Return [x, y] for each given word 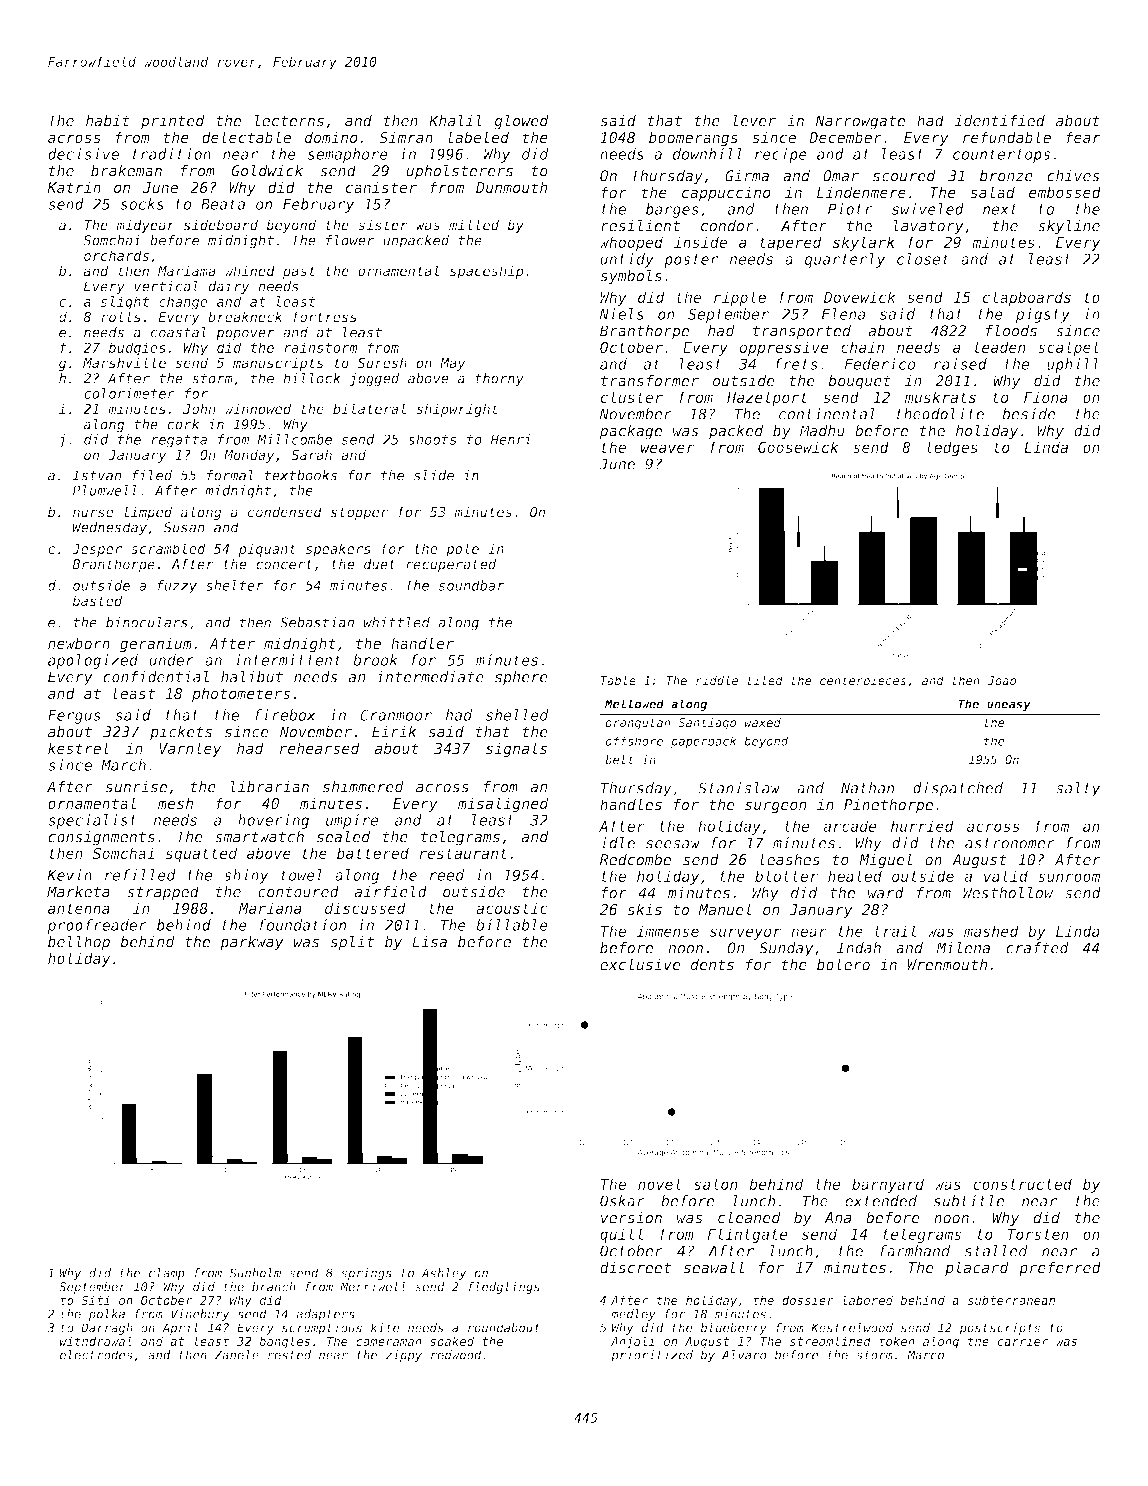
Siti [95, 1300]
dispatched [958, 789]
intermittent [288, 660]
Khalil [455, 121]
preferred [1060, 1269]
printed [173, 122]
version [631, 1217]
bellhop [79, 943]
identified [1000, 121]
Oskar [622, 1201]
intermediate [430, 677]
